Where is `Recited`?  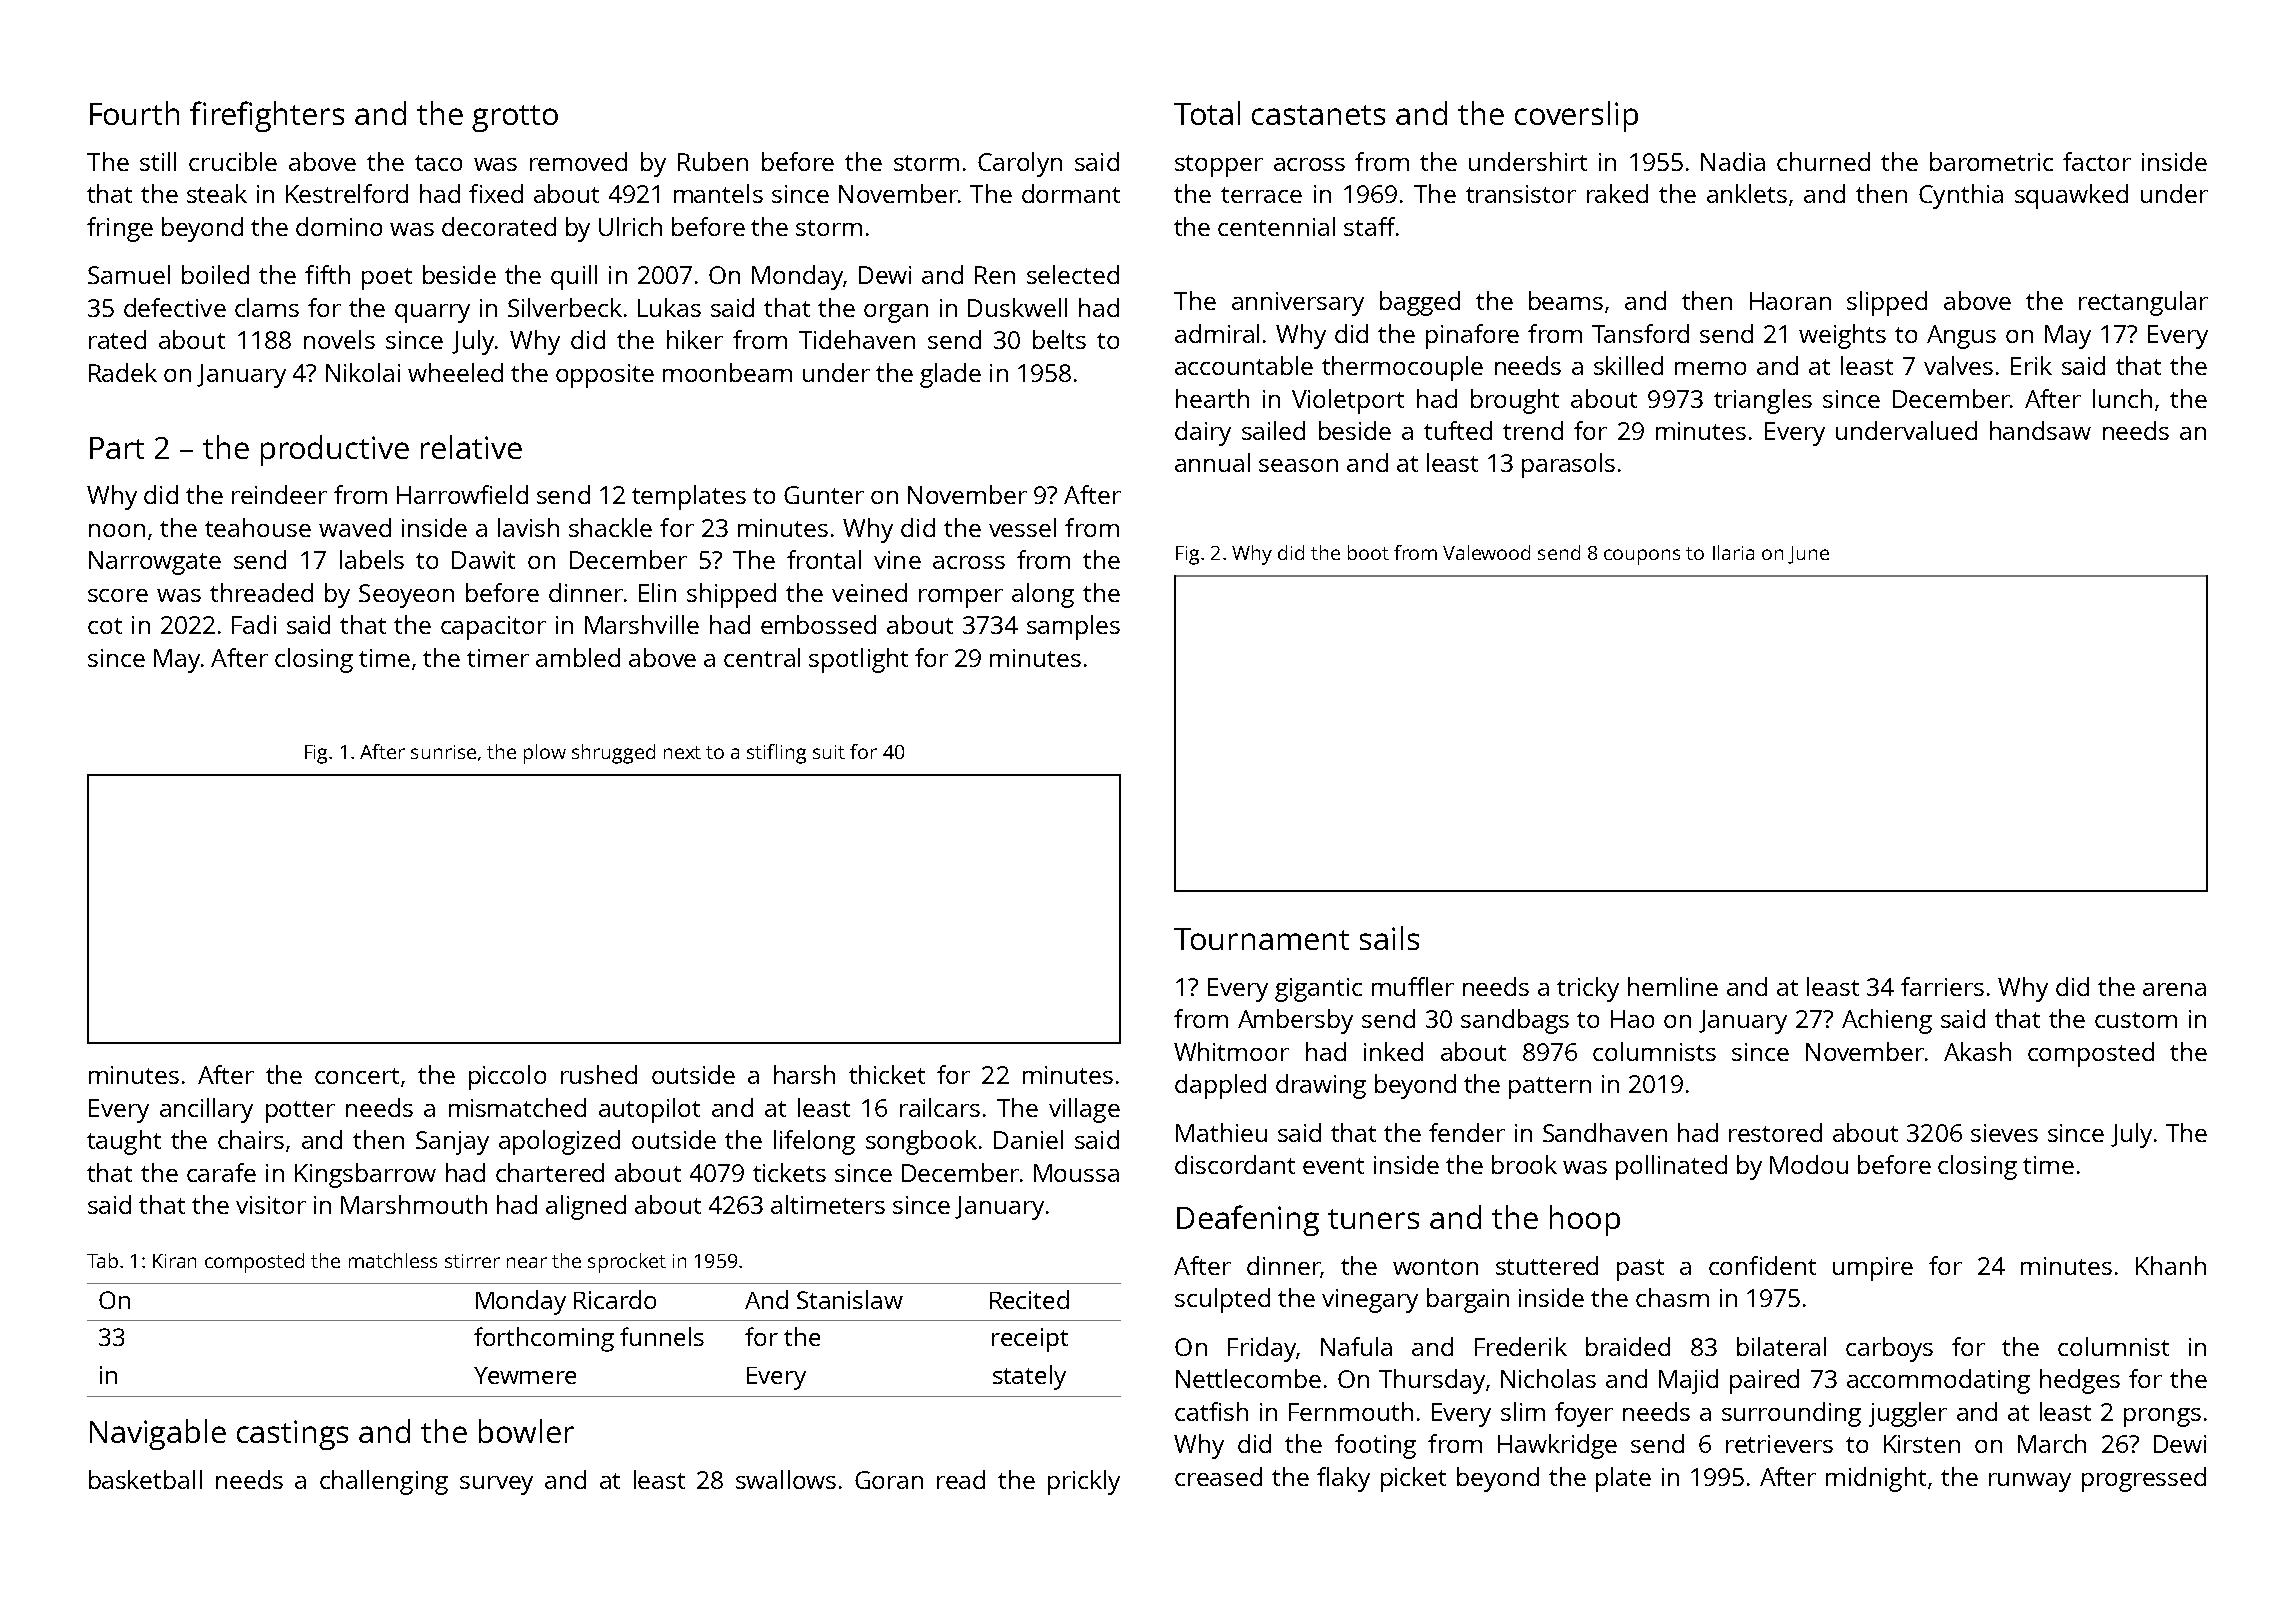
Recited is located at coordinates (1029, 1299).
